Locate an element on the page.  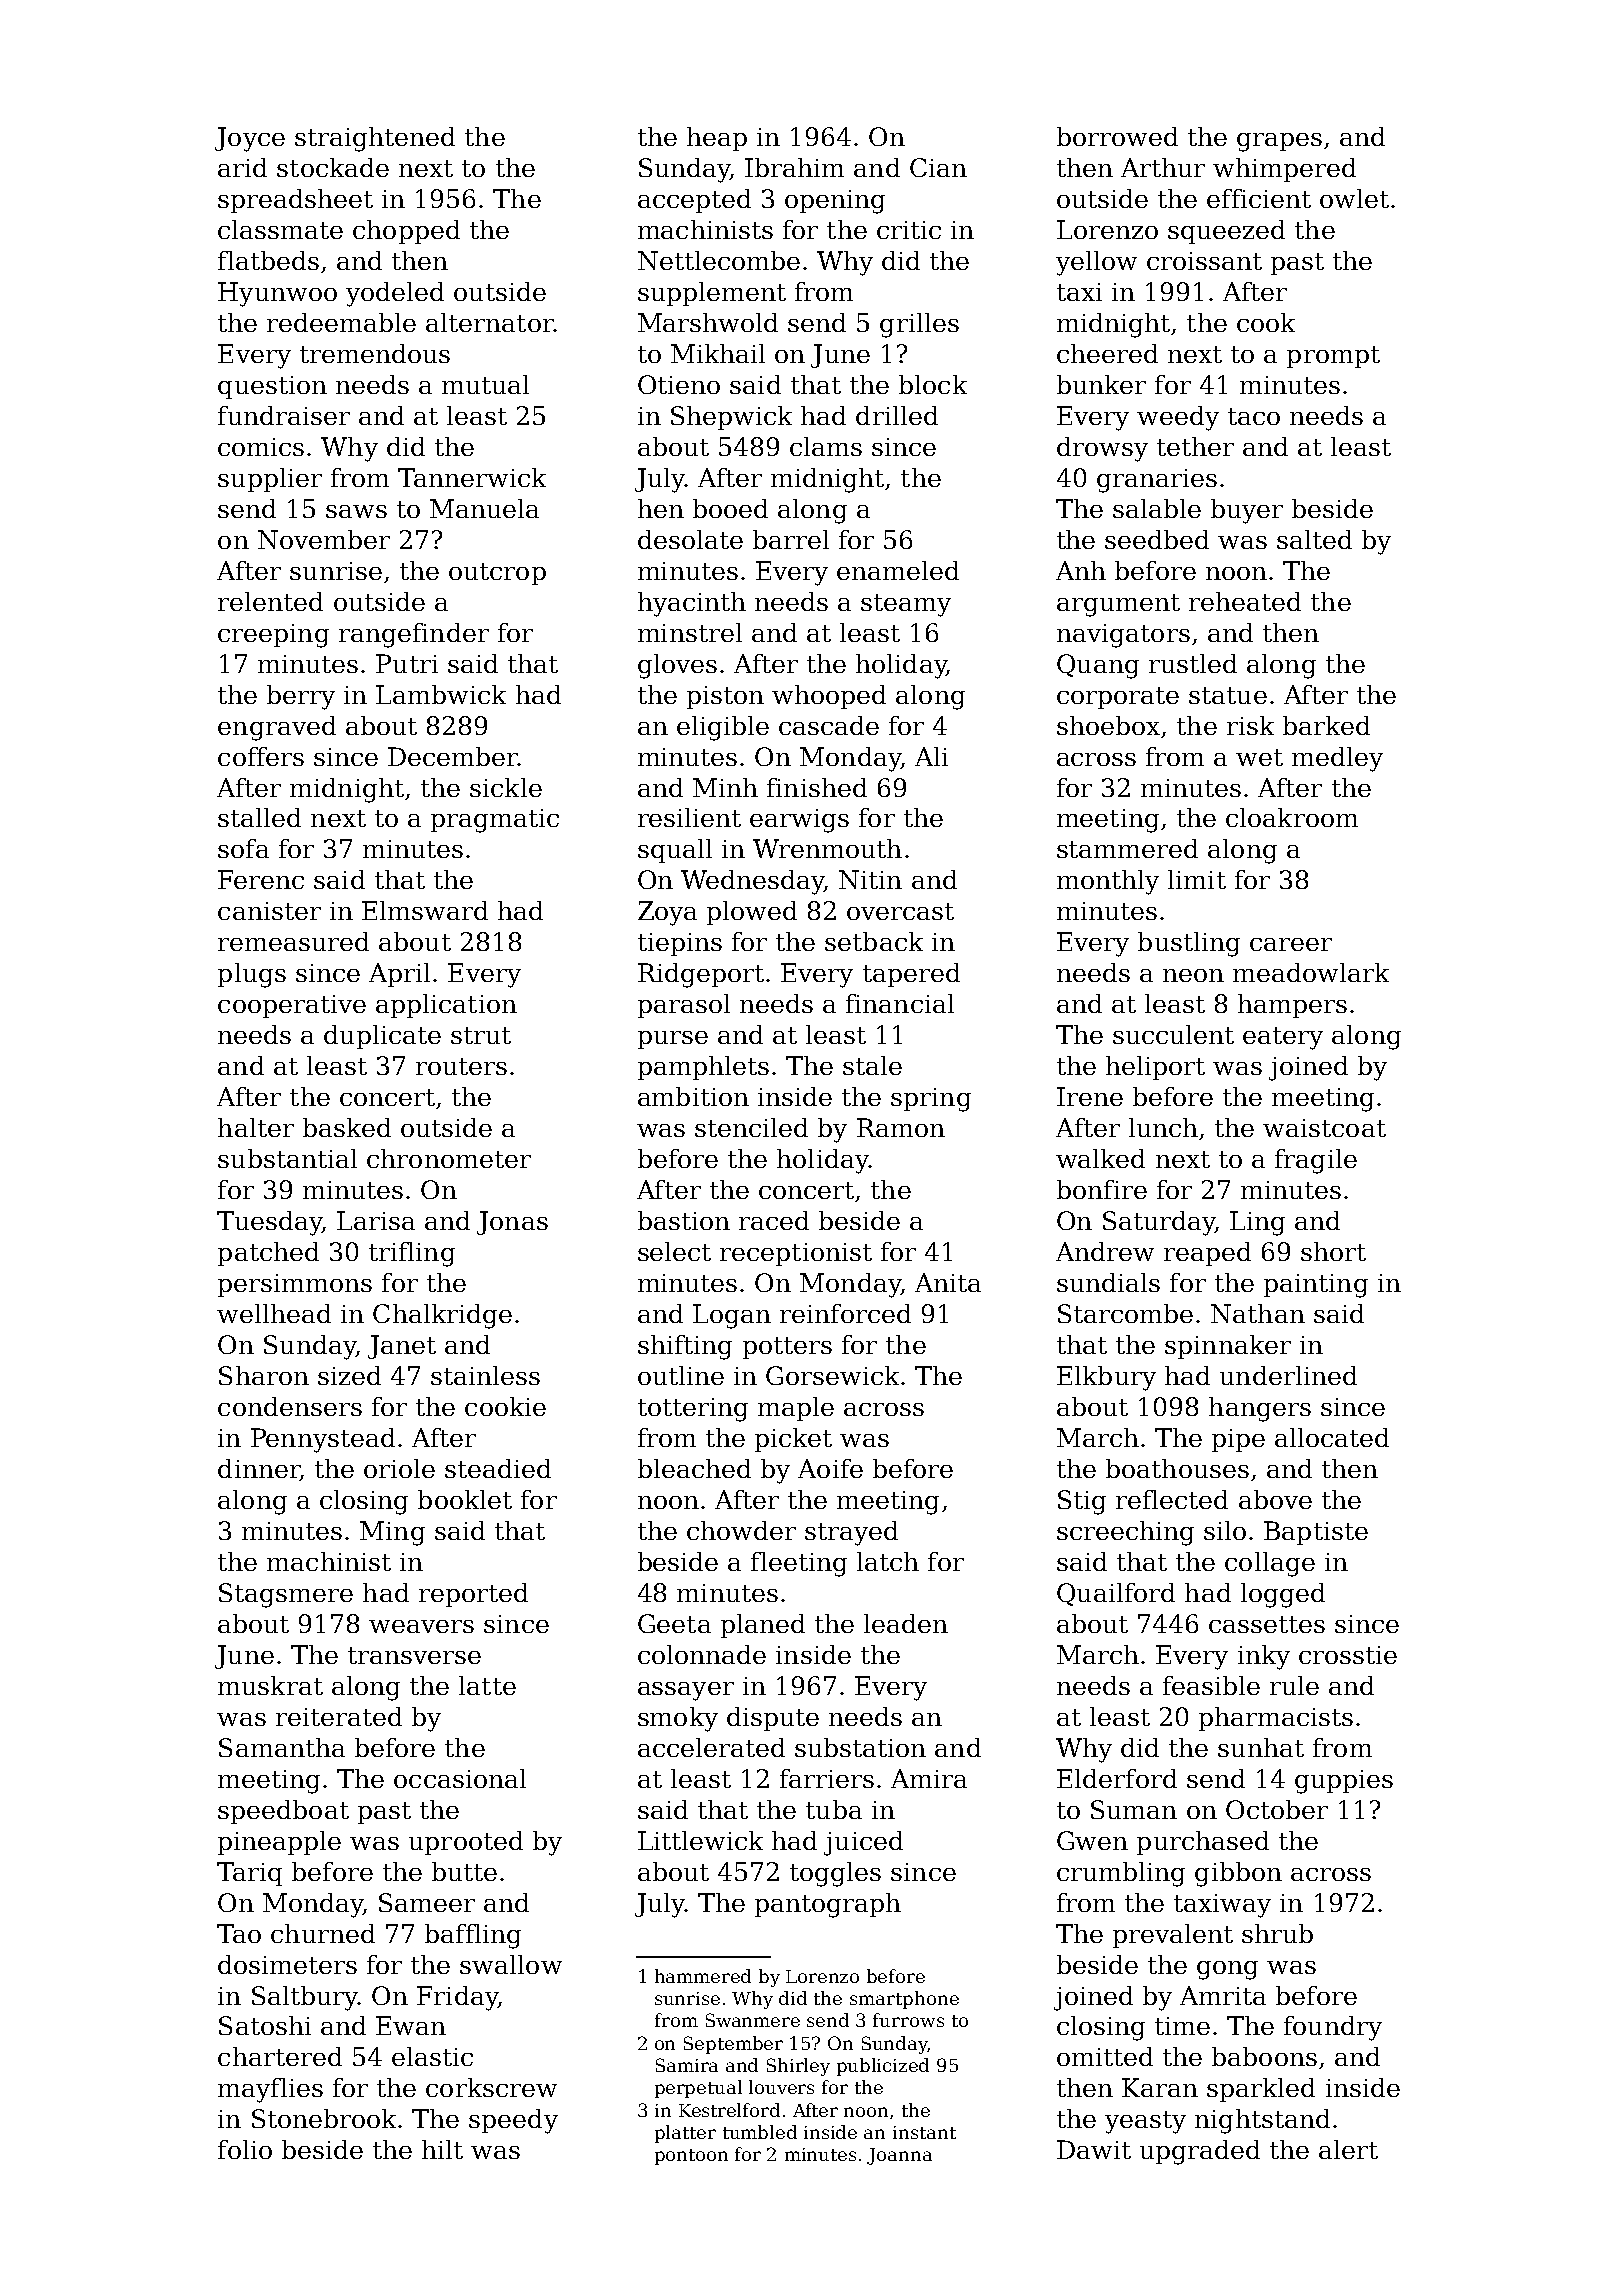
Jonas is located at coordinates (512, 1223).
